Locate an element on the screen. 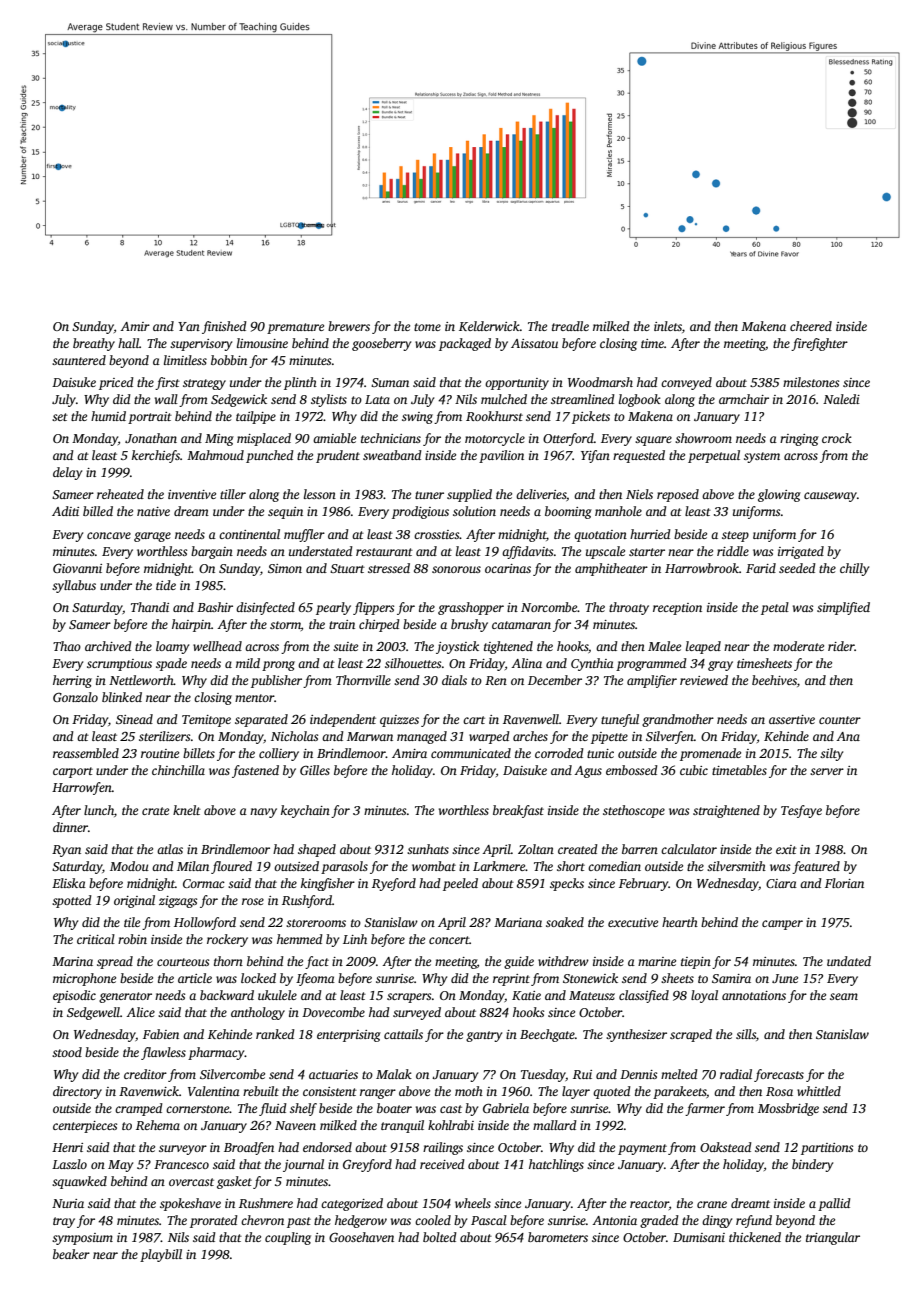 This screenshot has height=1308, width=924. tray is located at coordinates (64, 1222).
